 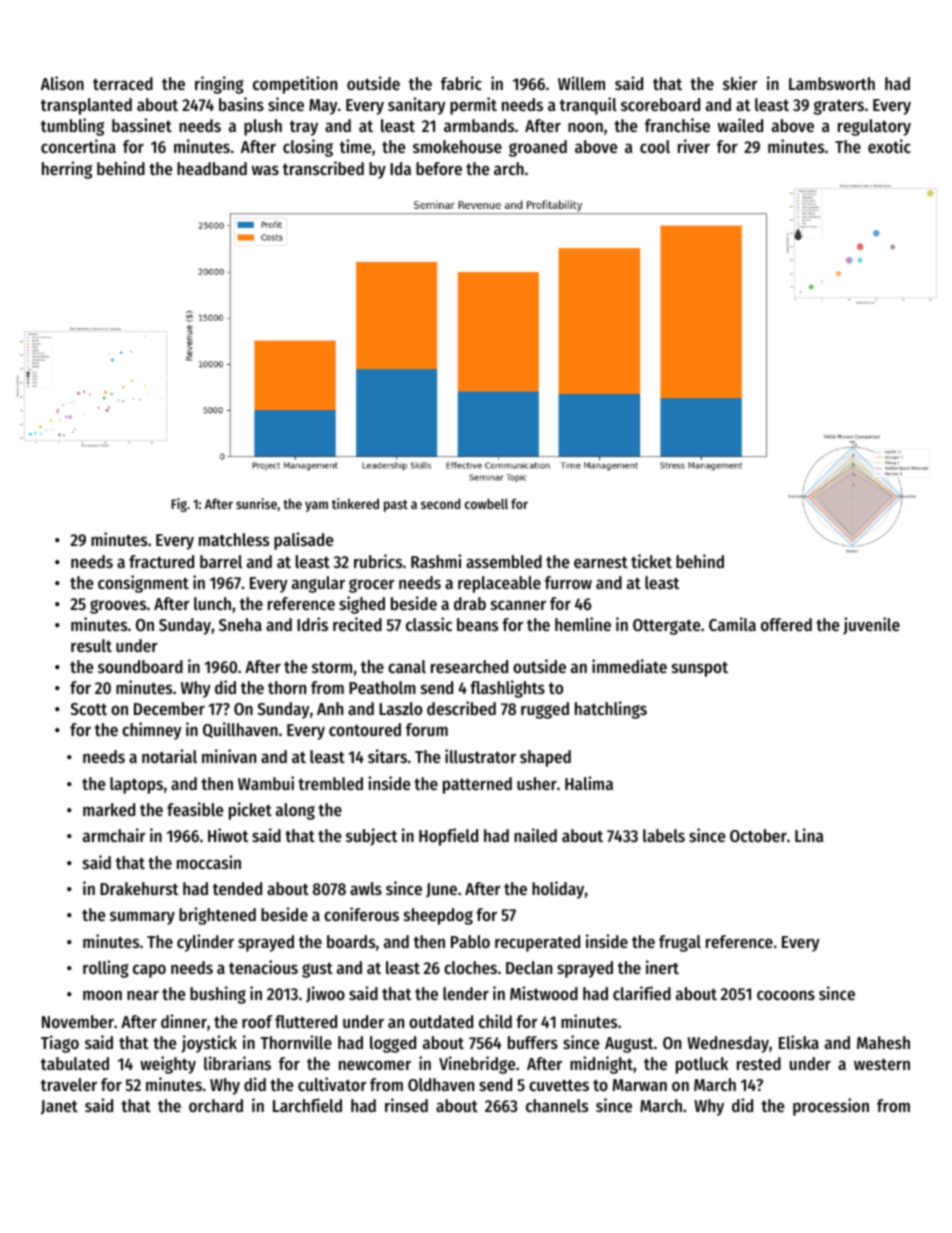 I want to click on wailed, so click(x=740, y=125).
